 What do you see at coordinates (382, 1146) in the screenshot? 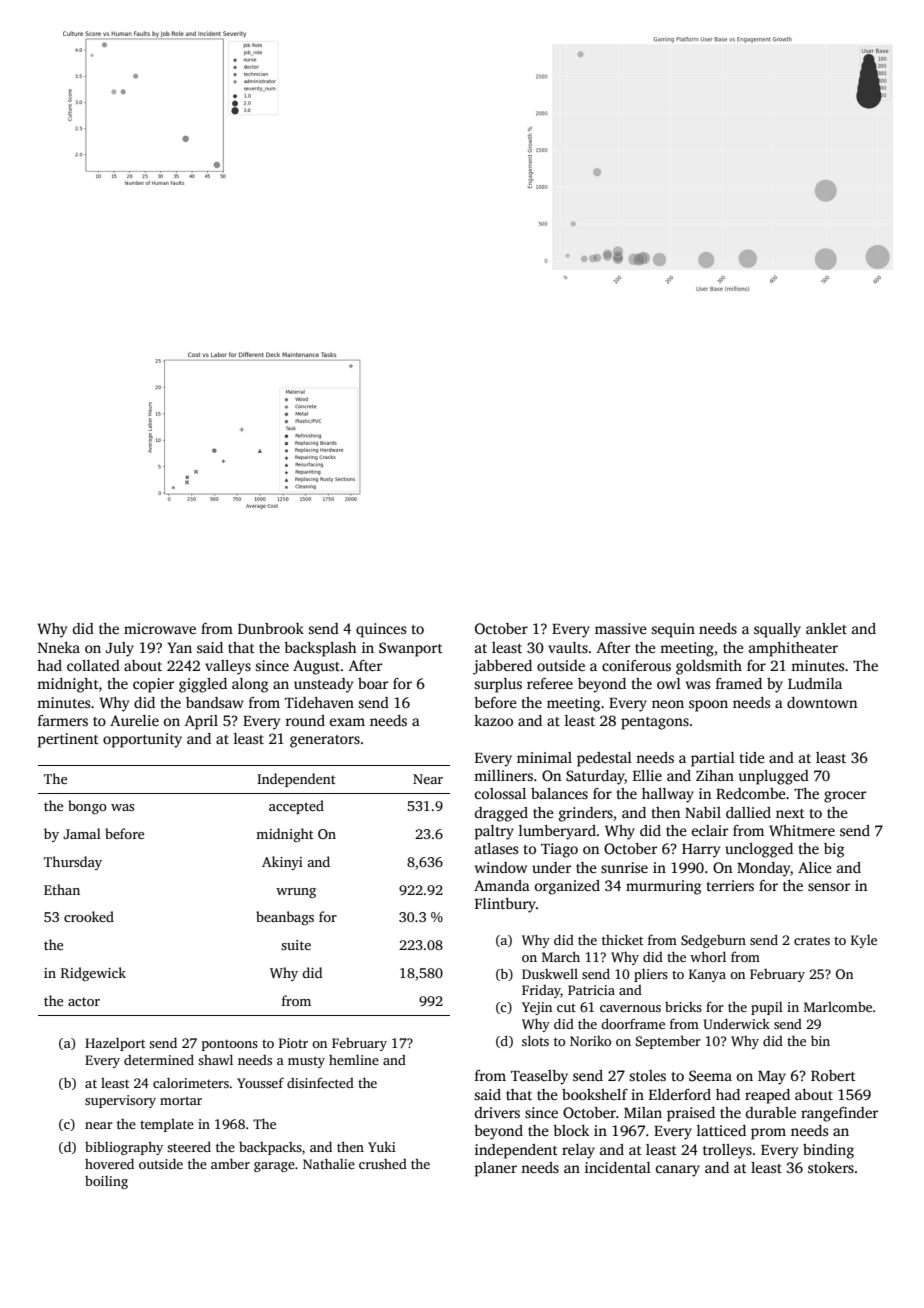
I see `Yuki` at bounding box center [382, 1146].
